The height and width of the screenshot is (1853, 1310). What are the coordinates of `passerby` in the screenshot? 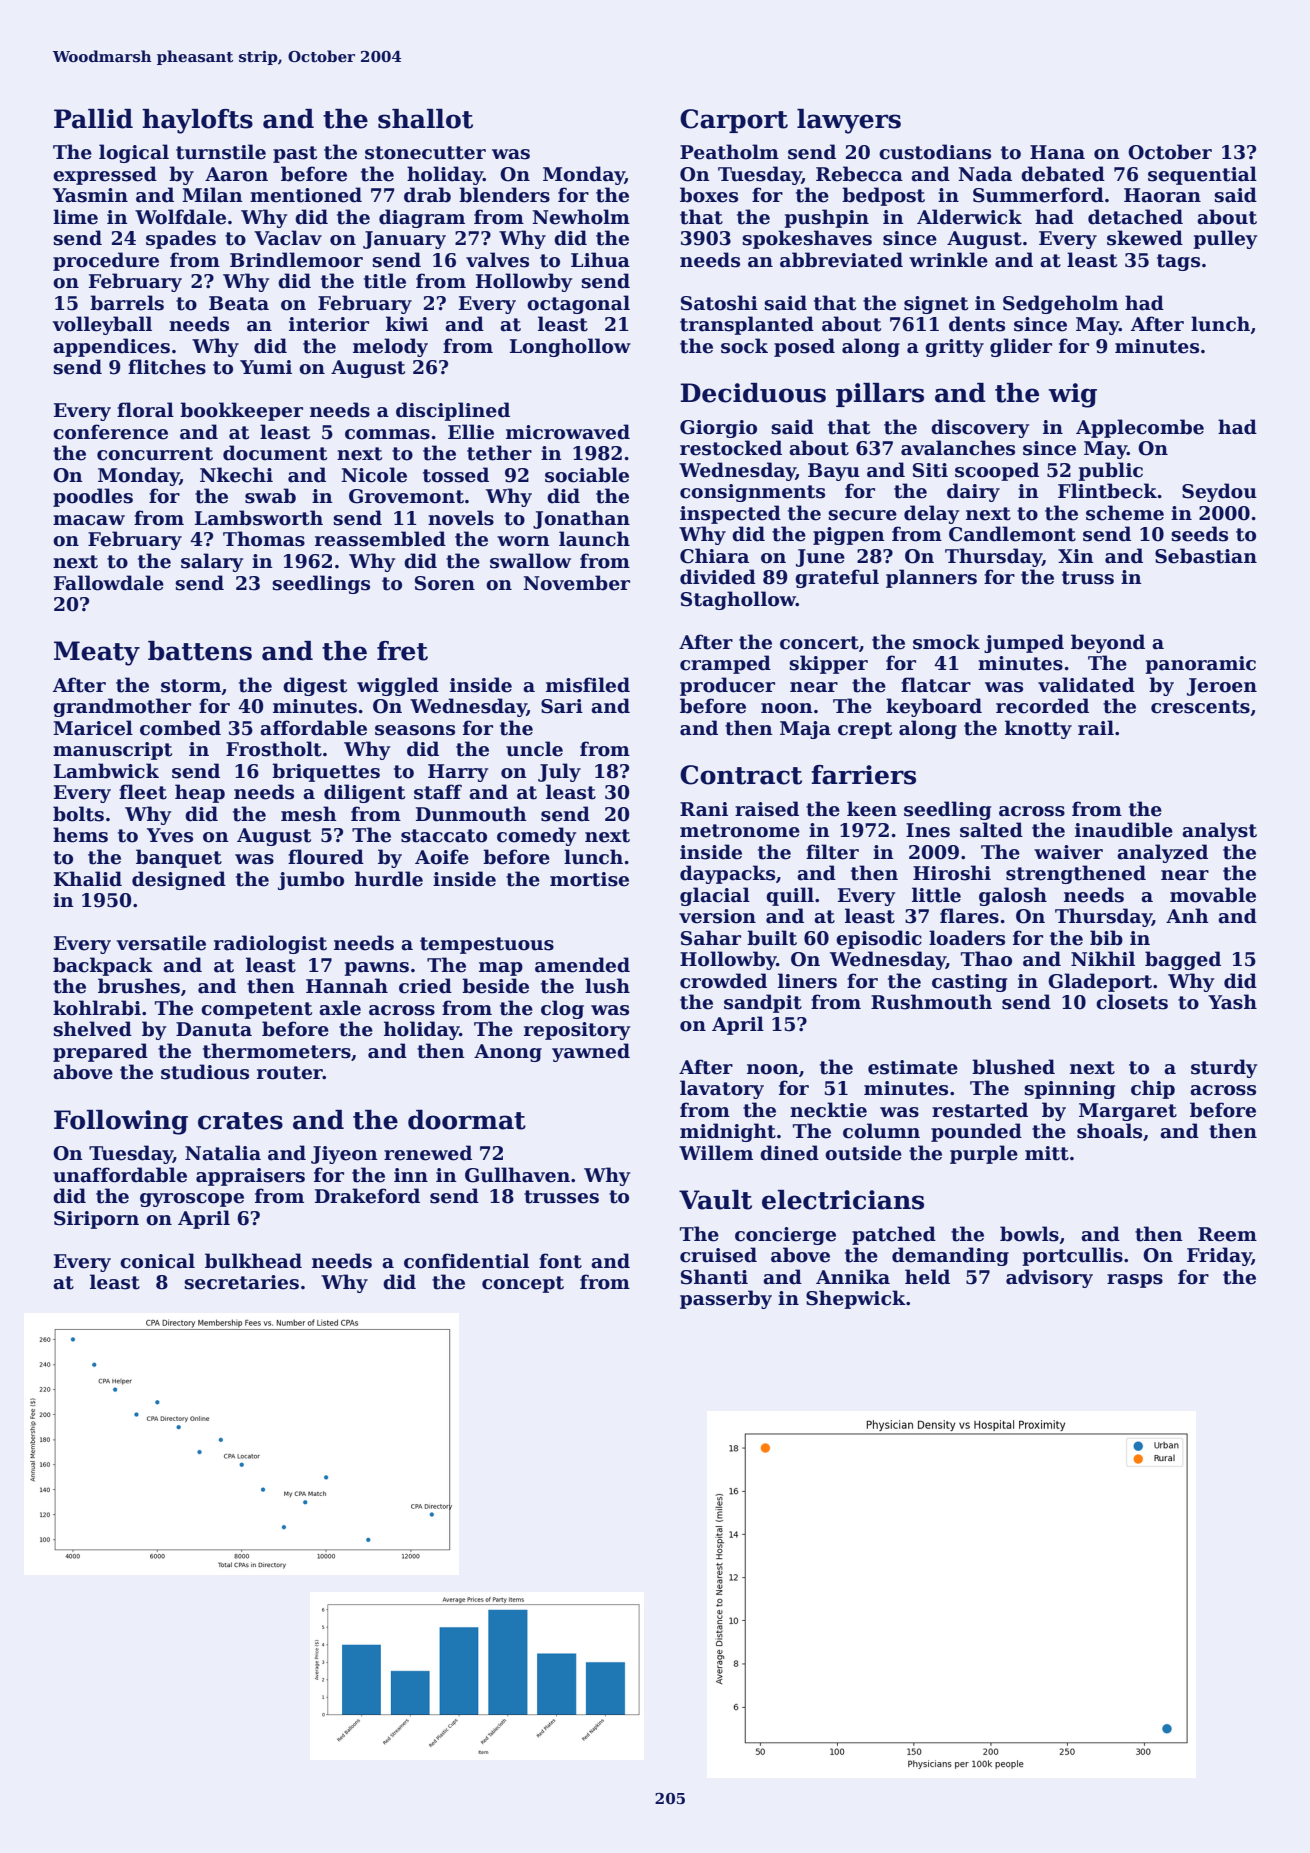 It's located at (726, 1299).
